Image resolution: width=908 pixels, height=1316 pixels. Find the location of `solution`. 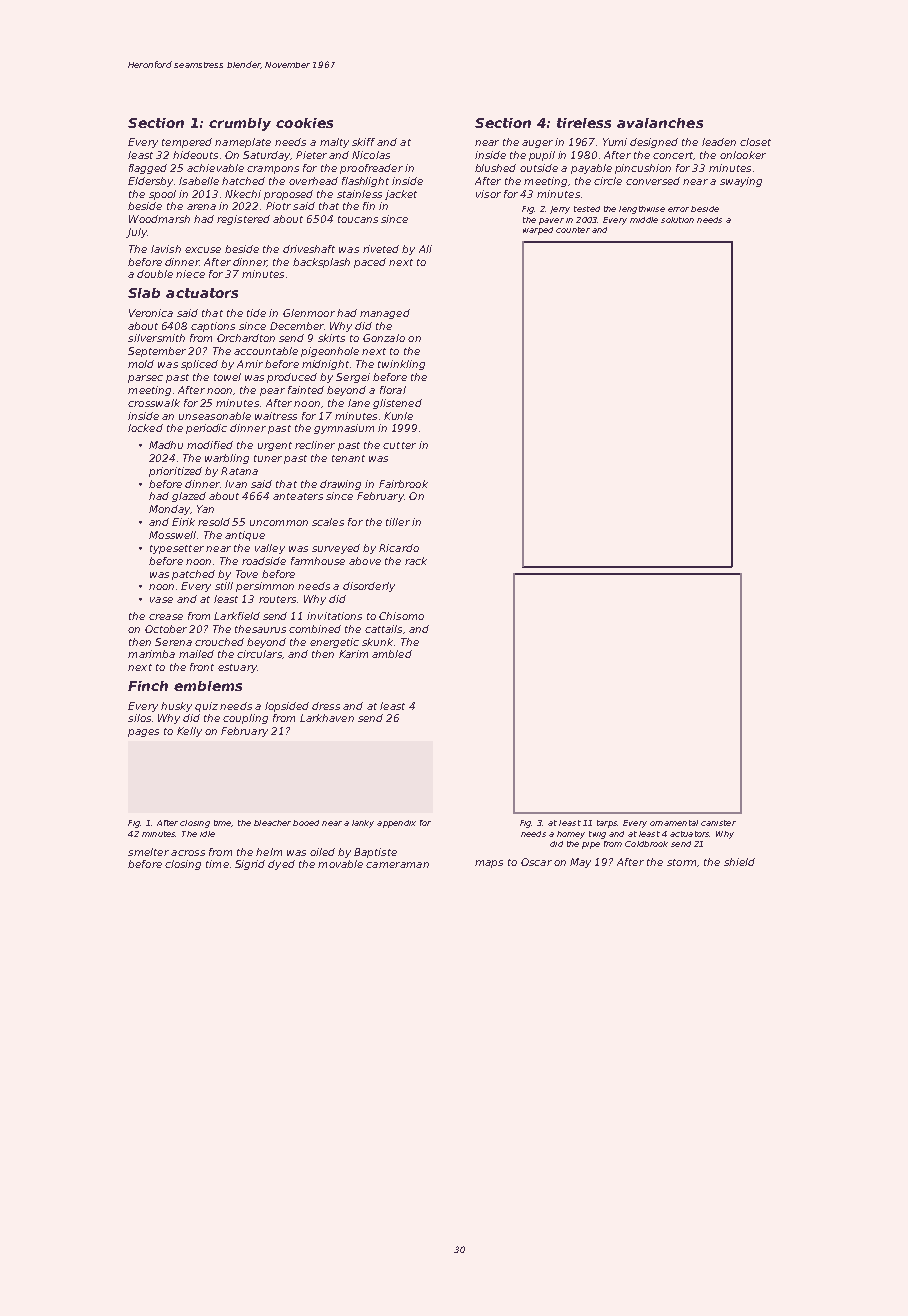

solution is located at coordinates (677, 220).
